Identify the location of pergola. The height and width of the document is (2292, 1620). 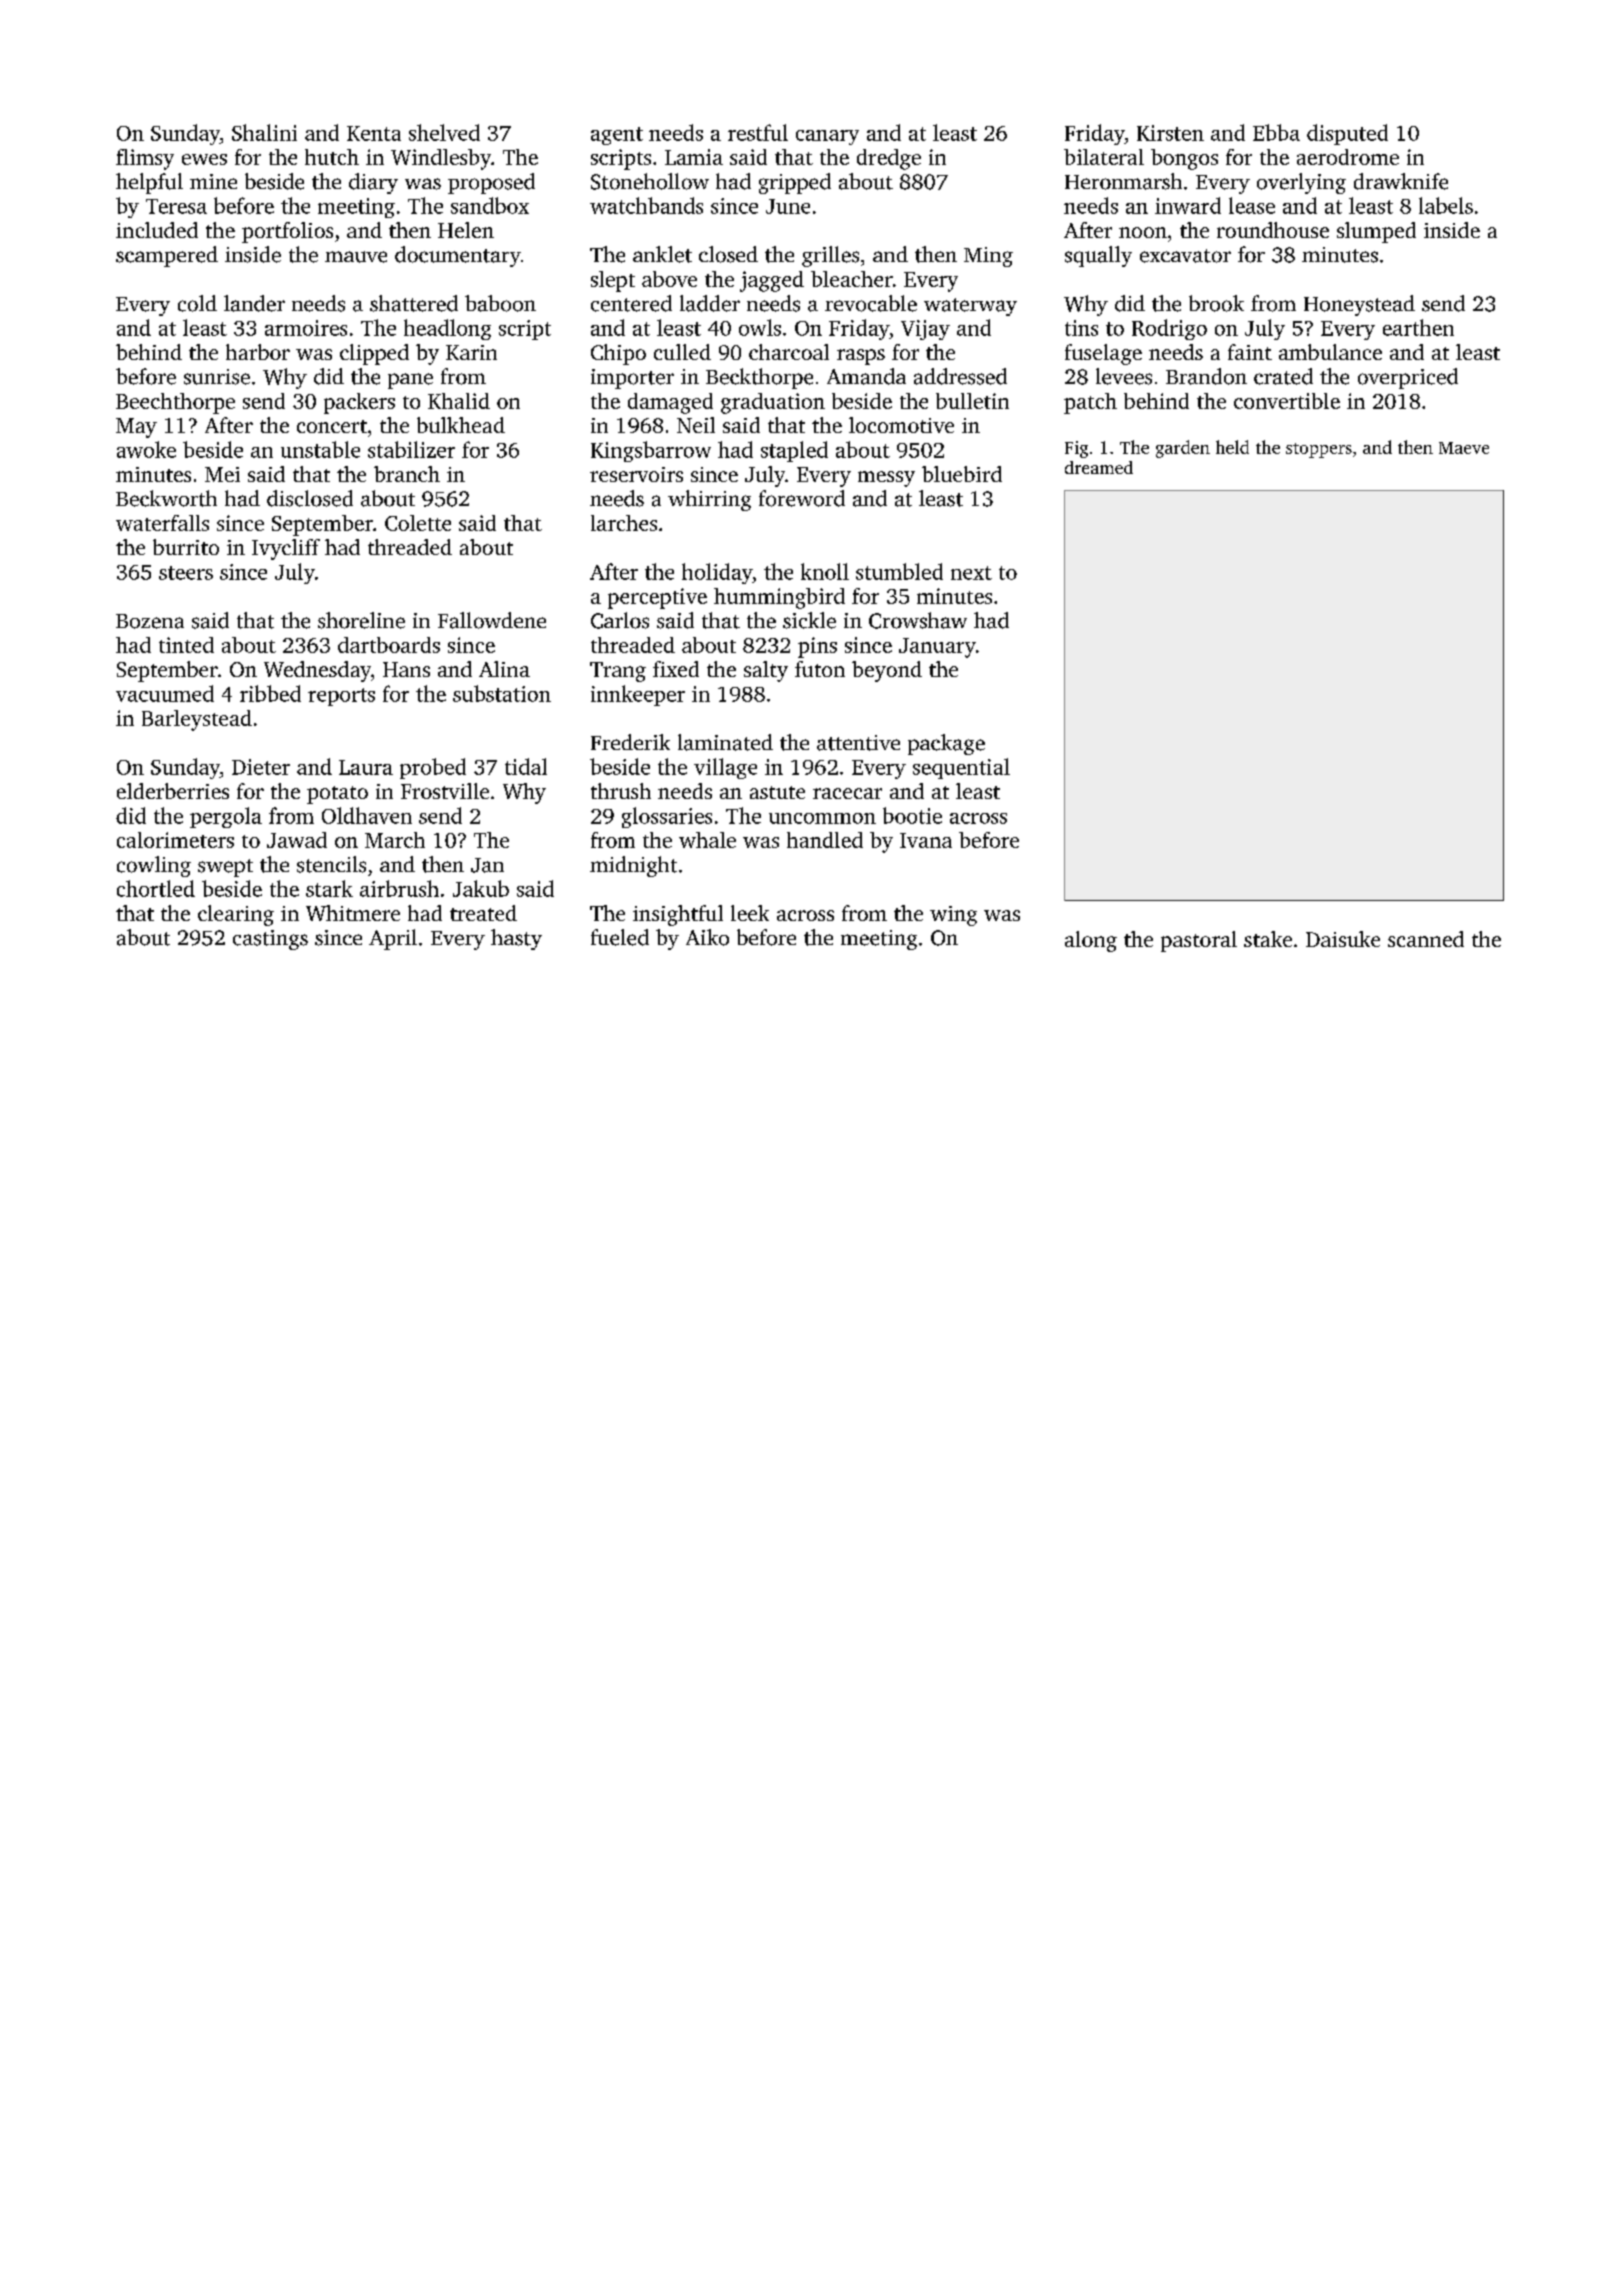
(226, 817).
